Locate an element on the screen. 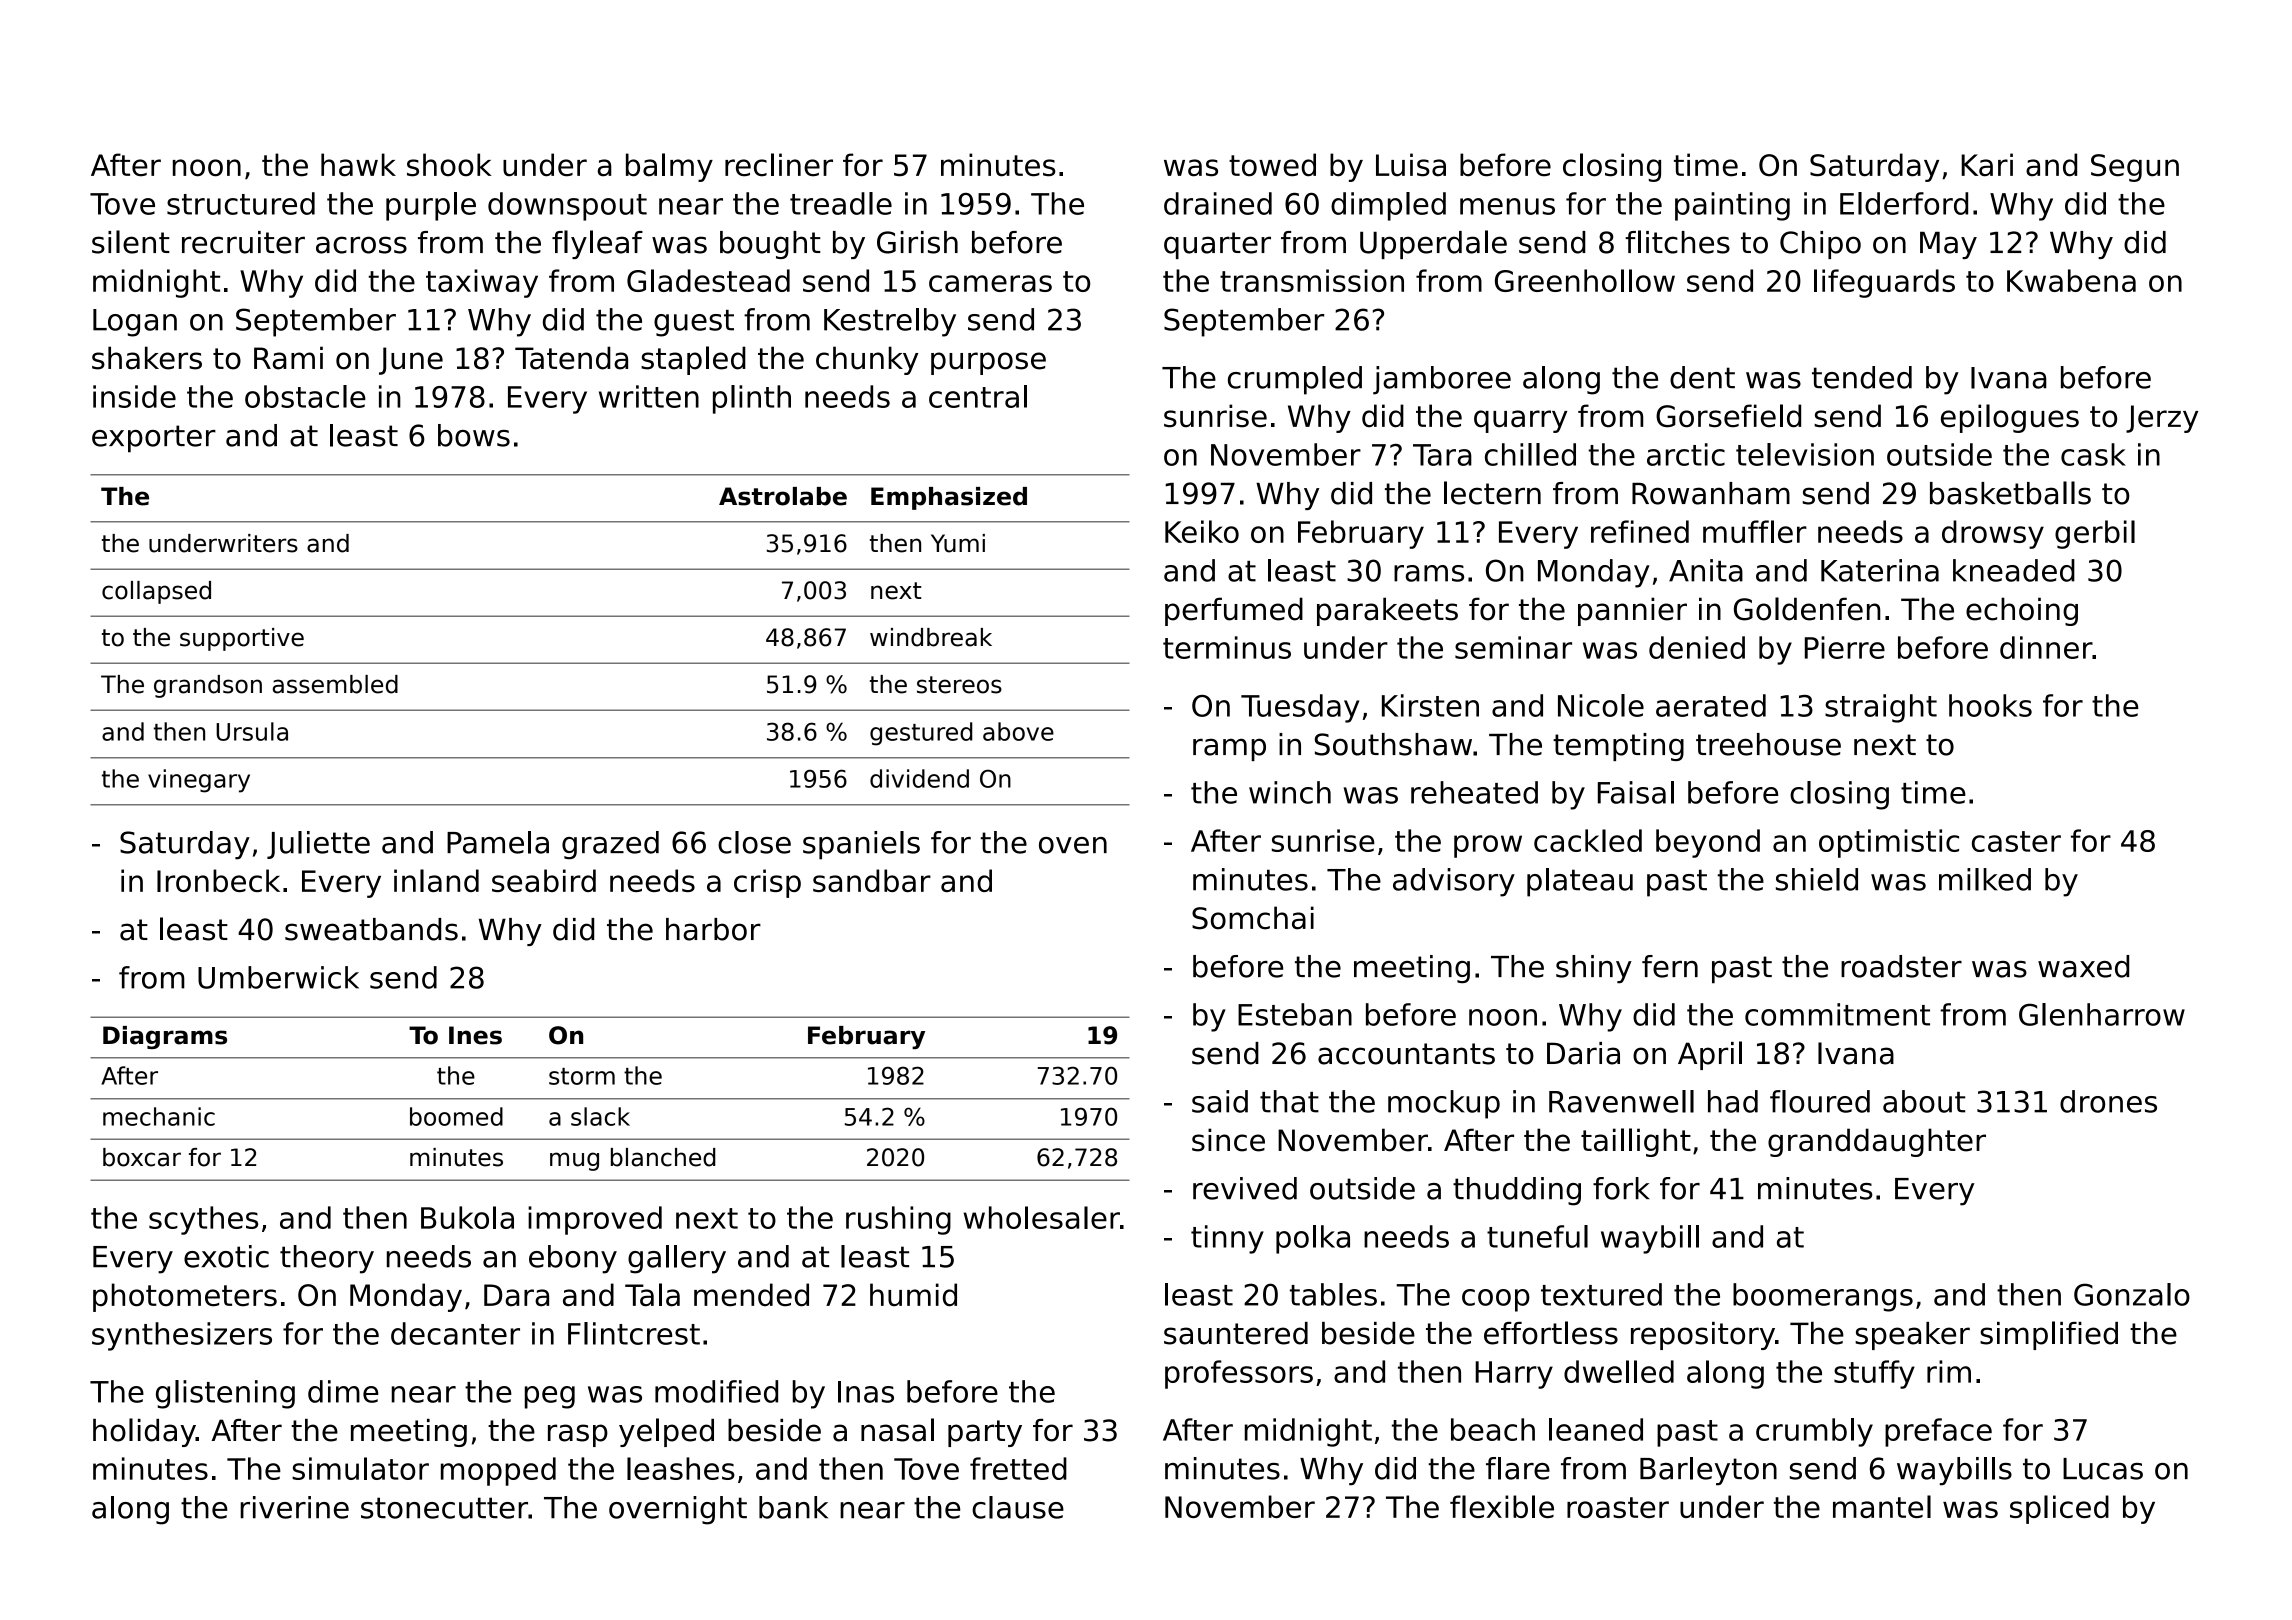 This screenshot has height=1620, width=2292. leashes is located at coordinates (681, 1468).
